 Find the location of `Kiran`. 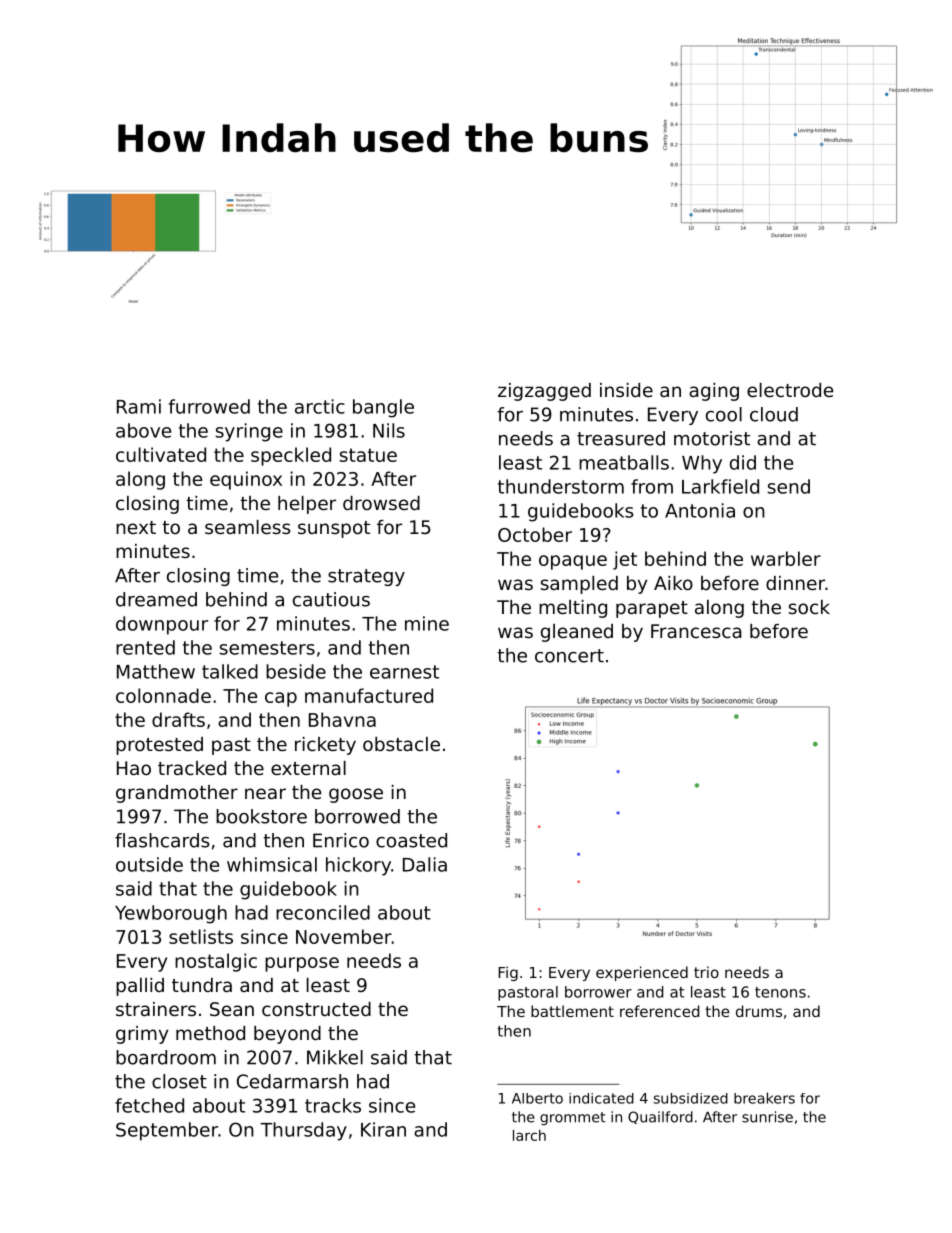

Kiran is located at coordinates (383, 1129).
